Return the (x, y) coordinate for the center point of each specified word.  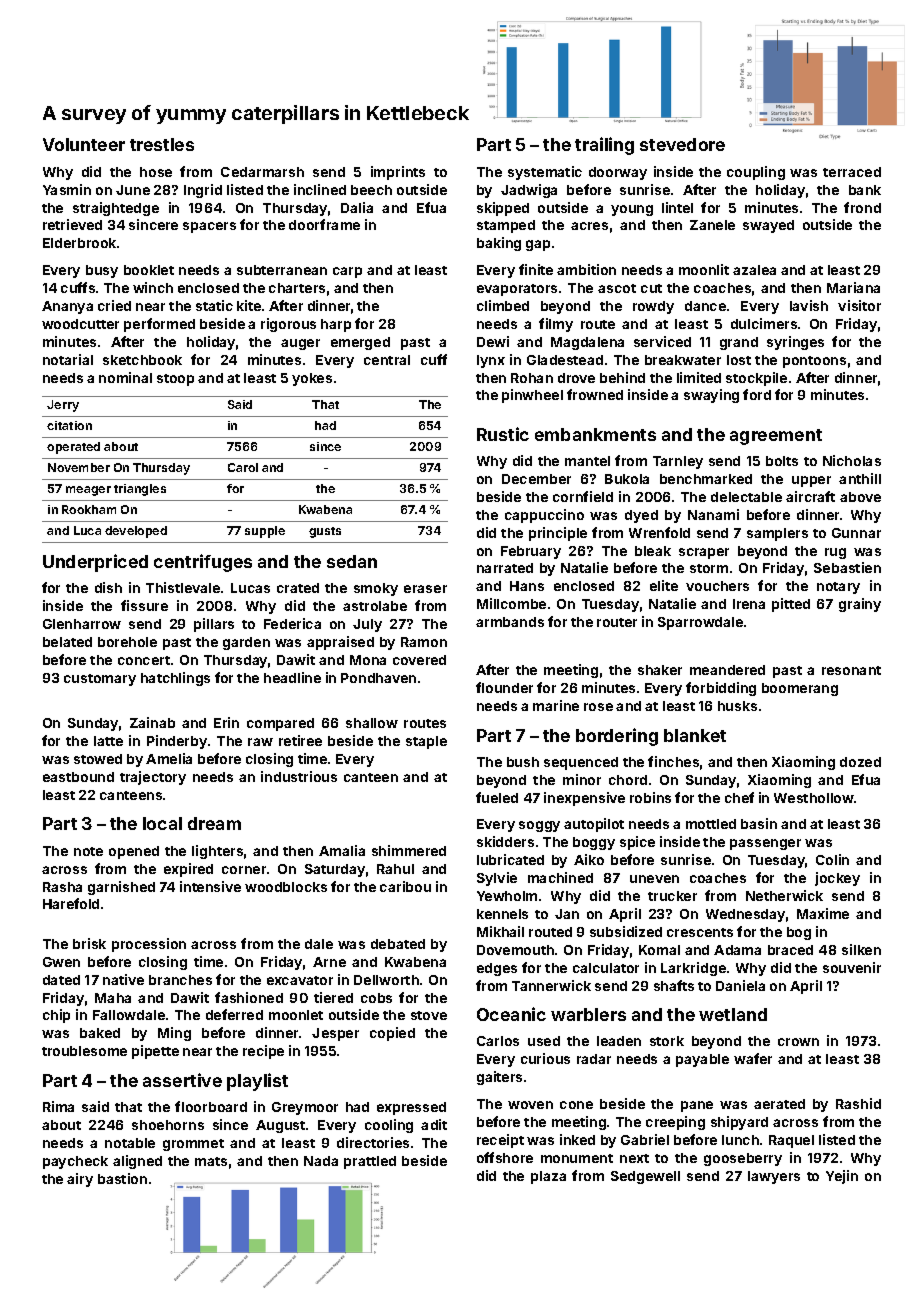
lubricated (510, 859)
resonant (851, 670)
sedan (352, 561)
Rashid (858, 1103)
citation (69, 425)
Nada (321, 1161)
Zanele (712, 225)
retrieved (72, 224)
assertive (182, 1080)
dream (214, 823)
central (387, 360)
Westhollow (814, 798)
